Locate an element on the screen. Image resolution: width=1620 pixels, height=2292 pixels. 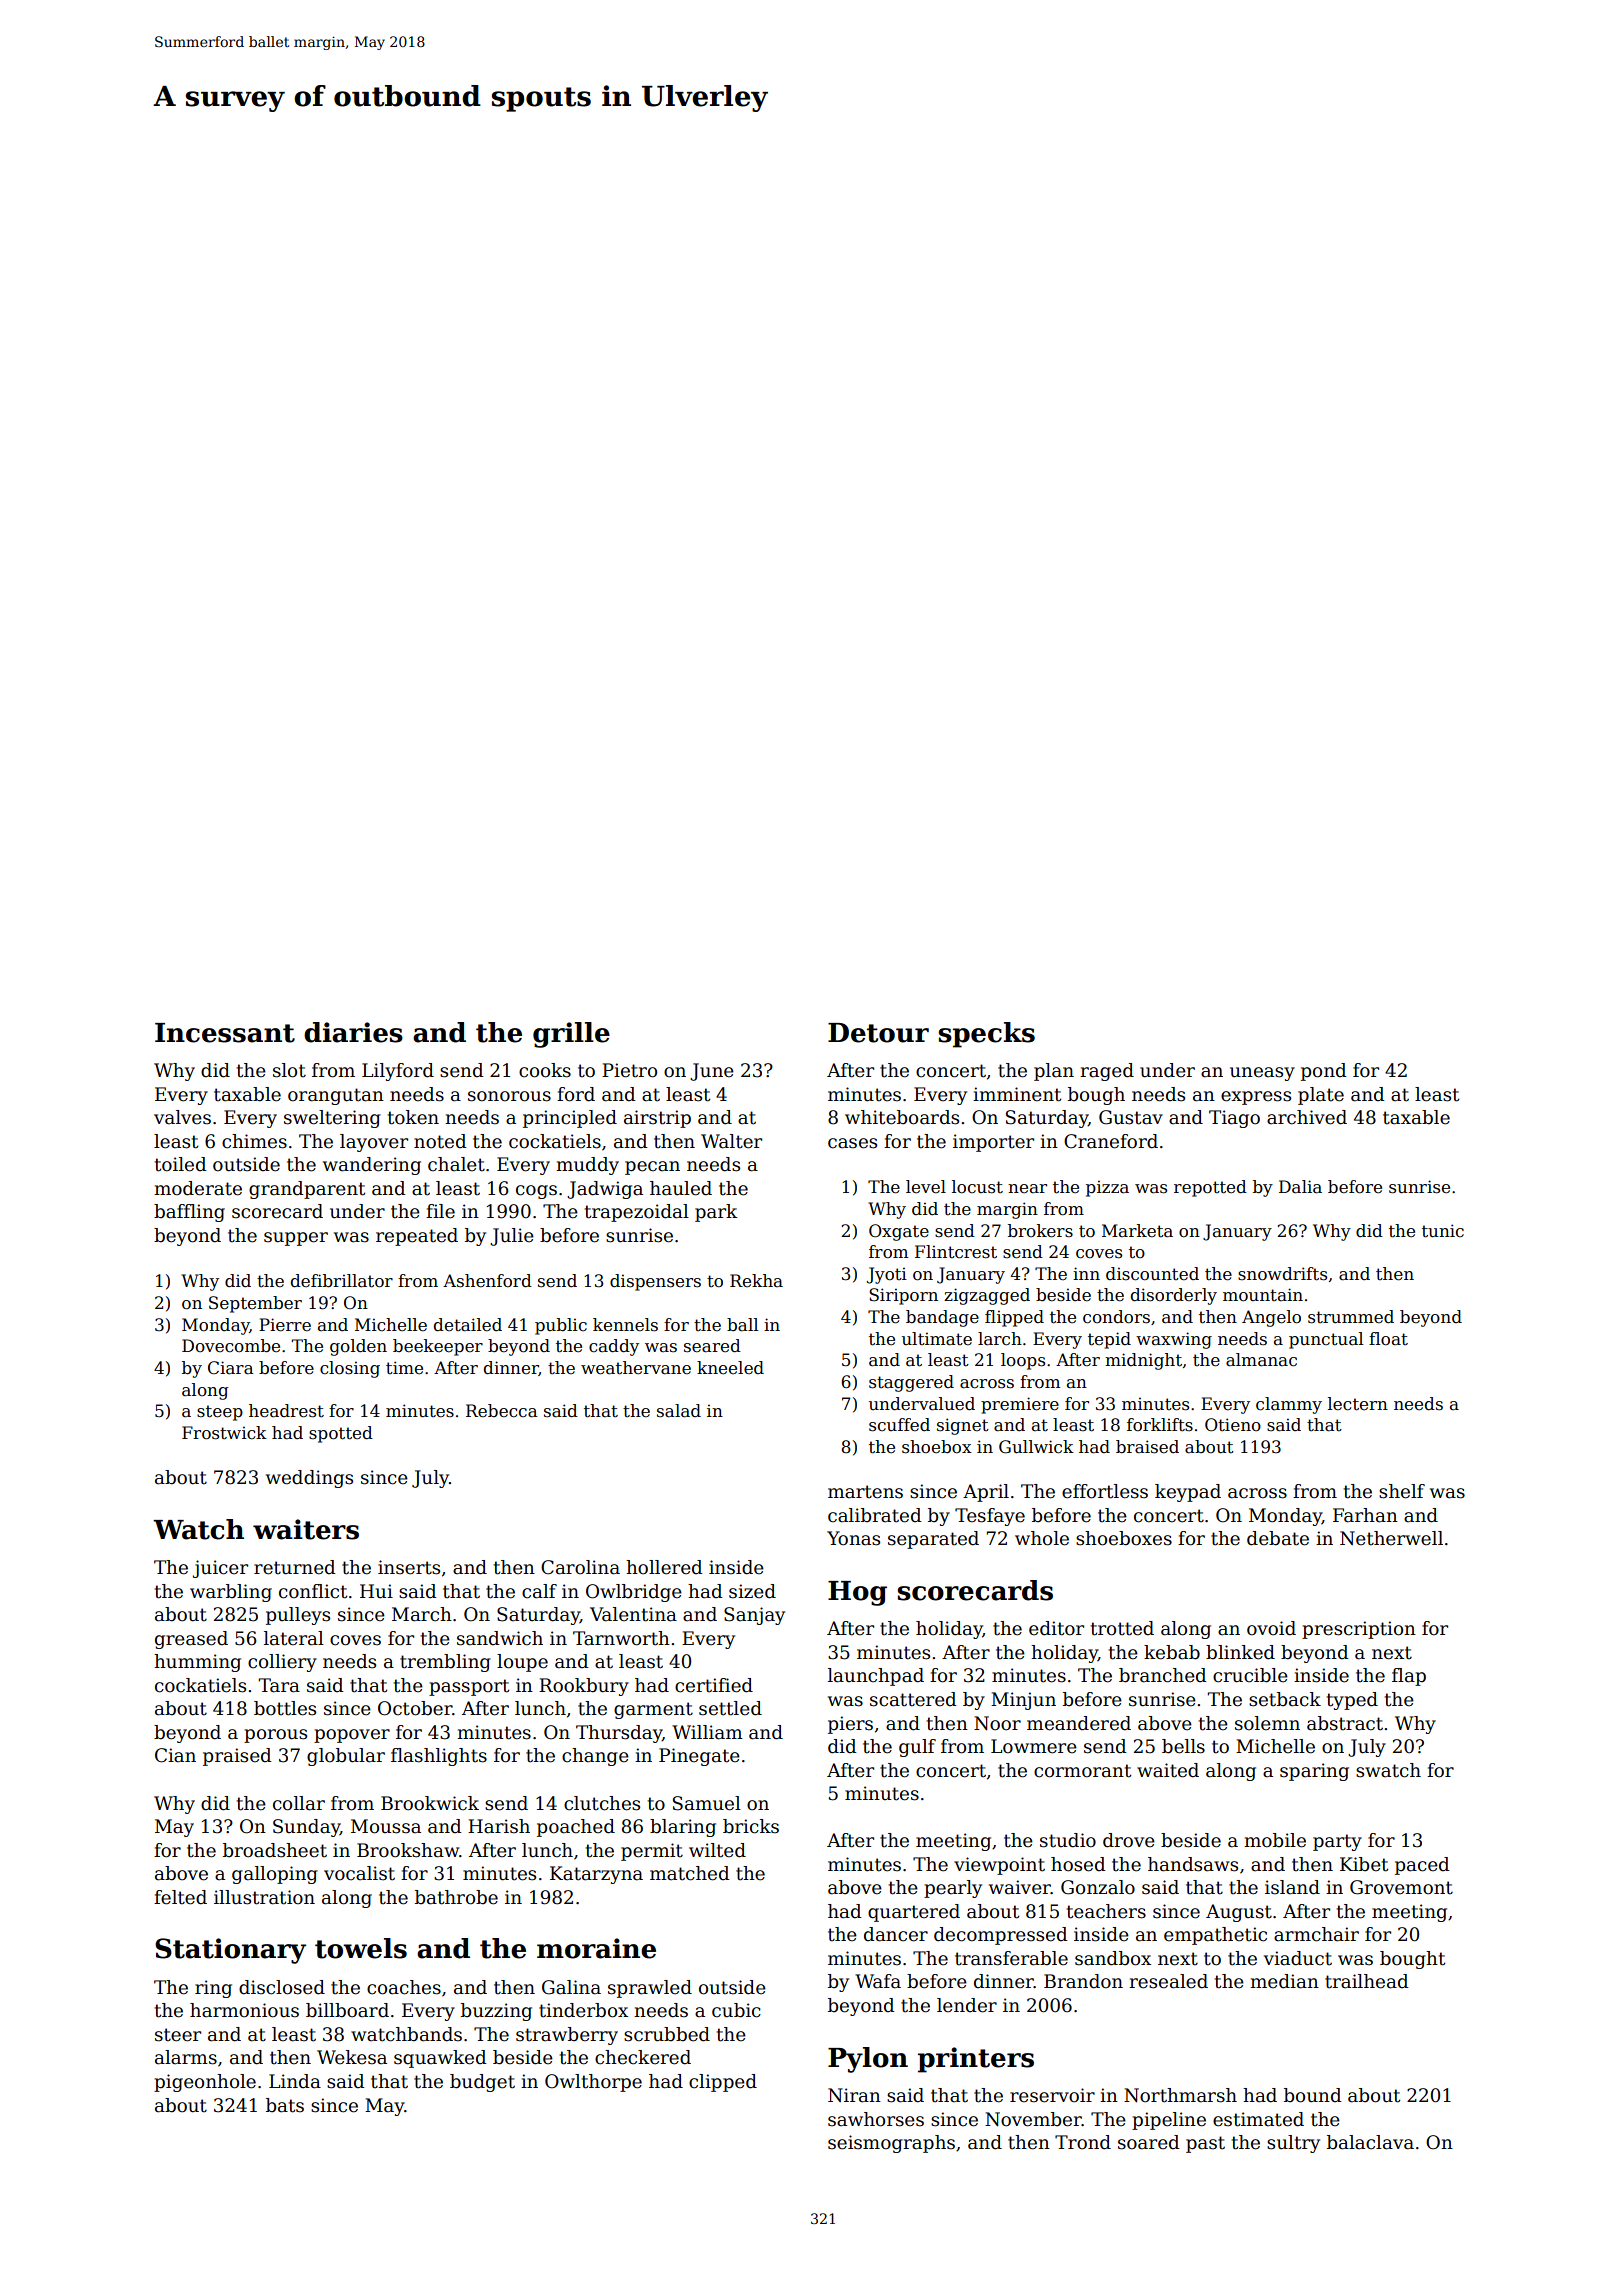
inserts is located at coordinates (409, 1567).
